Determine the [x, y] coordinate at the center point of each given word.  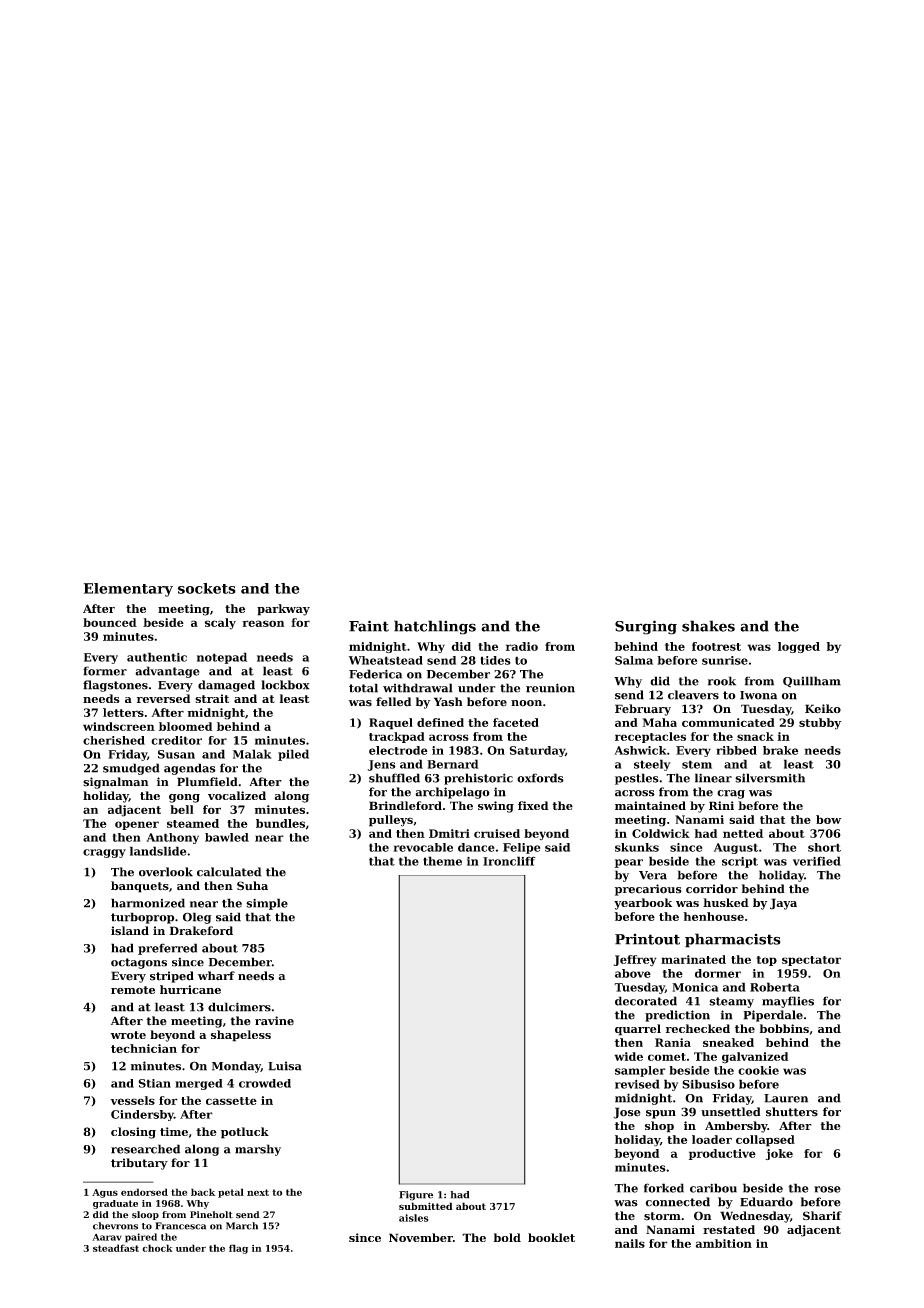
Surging [646, 627]
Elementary [128, 590]
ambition [724, 1243]
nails [630, 1243]
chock [157, 1248]
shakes [708, 626]
